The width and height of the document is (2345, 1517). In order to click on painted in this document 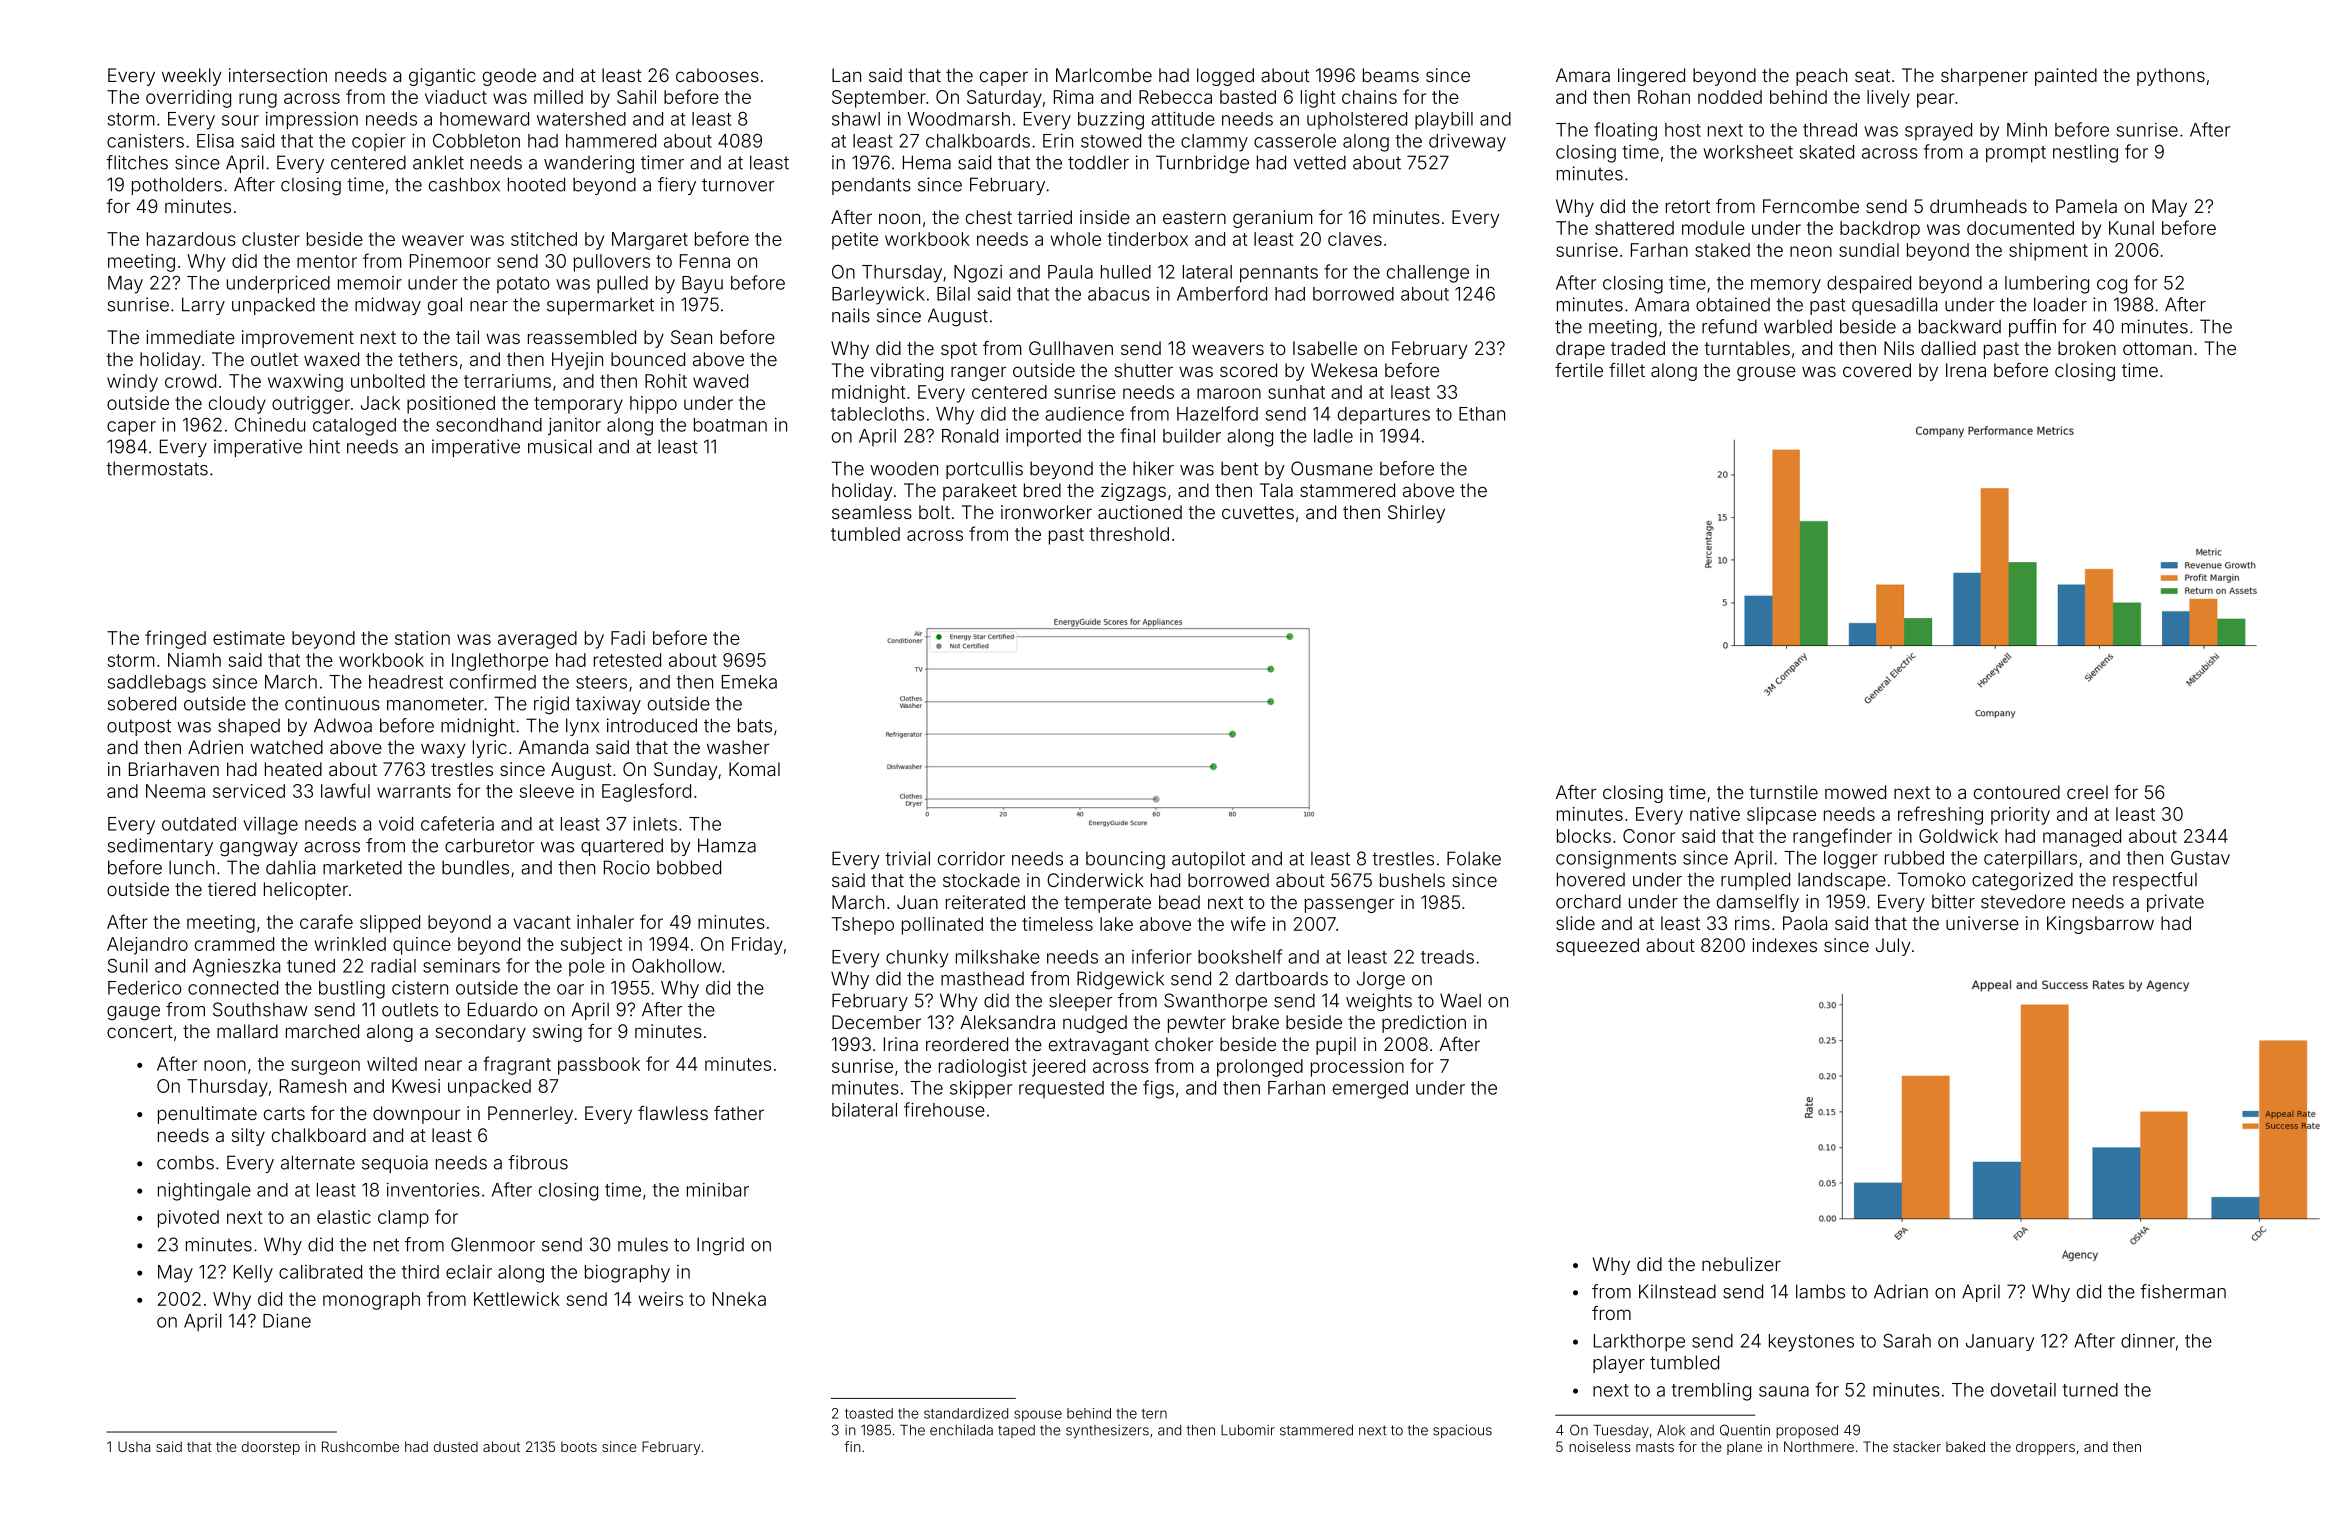, I will do `click(2066, 77)`.
